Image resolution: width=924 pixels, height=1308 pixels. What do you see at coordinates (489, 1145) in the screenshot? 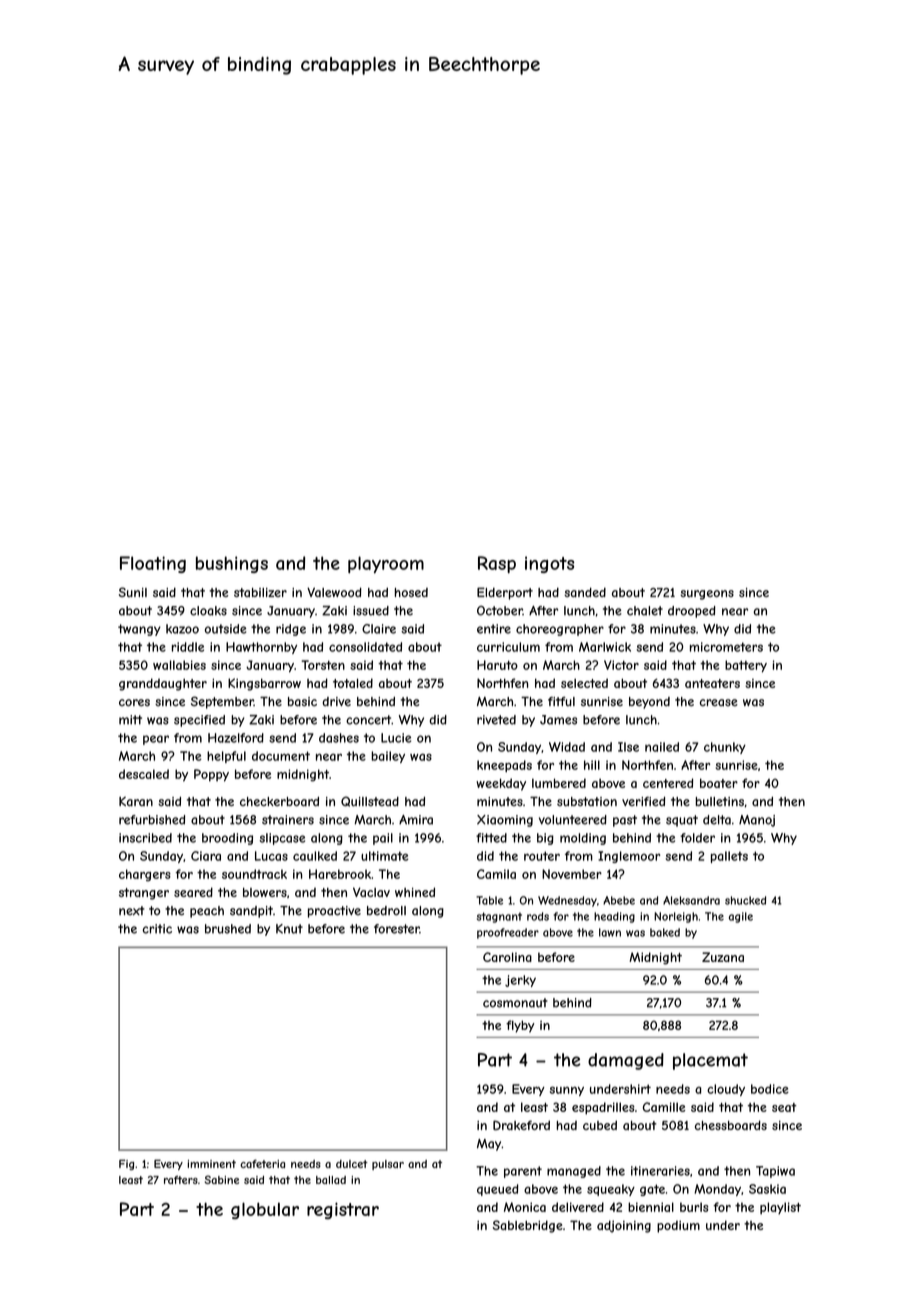
I see `May` at bounding box center [489, 1145].
